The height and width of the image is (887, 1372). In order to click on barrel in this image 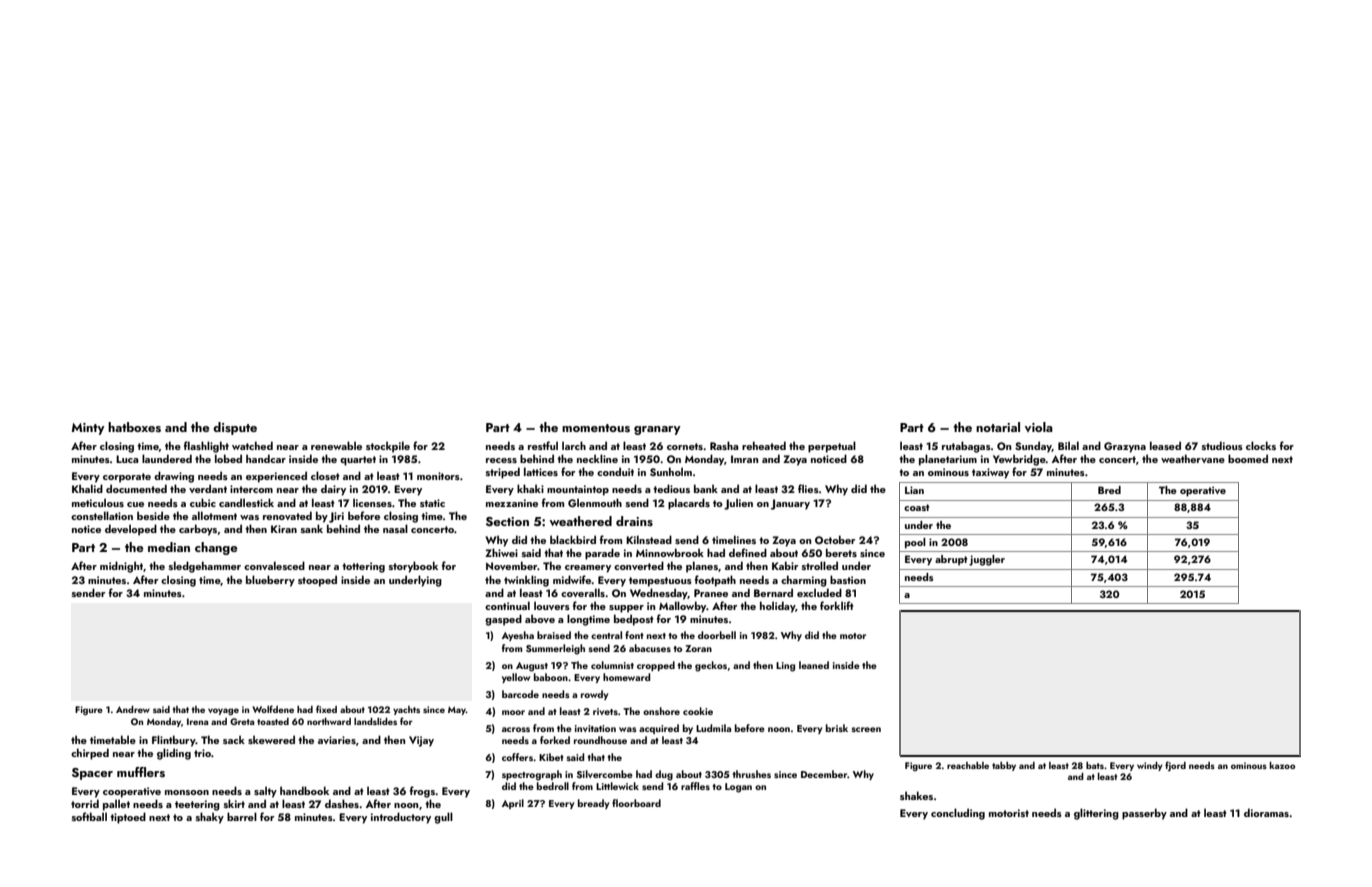, I will do `click(242, 816)`.
